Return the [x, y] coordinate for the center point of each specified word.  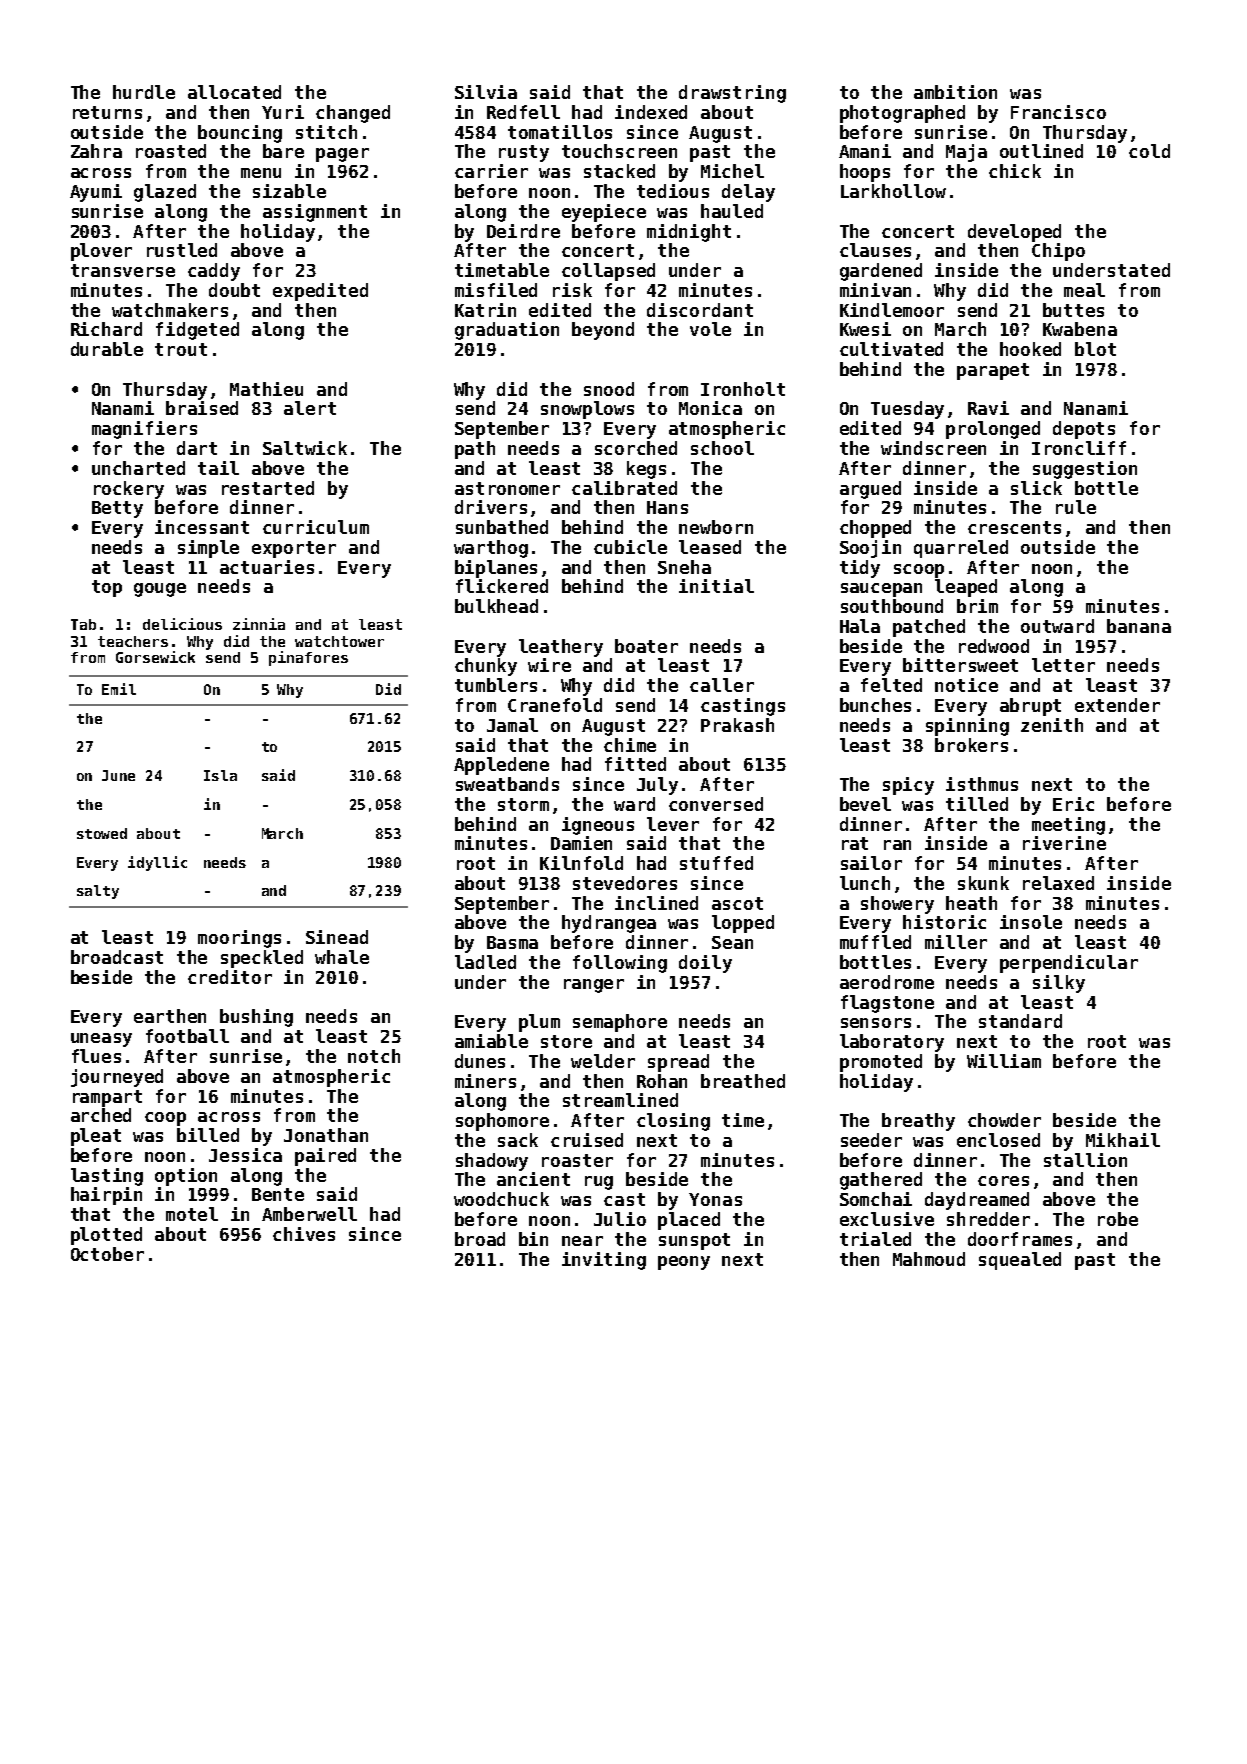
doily [705, 964]
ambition [955, 92]
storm [523, 804]
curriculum [316, 527]
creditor [230, 977]
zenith [1052, 725]
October [107, 1254]
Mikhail [1123, 1140]
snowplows [587, 410]
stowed [102, 833]
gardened [881, 272]
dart [197, 448]
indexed [651, 112]
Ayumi [96, 193]
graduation [507, 331]
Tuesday [907, 410]
